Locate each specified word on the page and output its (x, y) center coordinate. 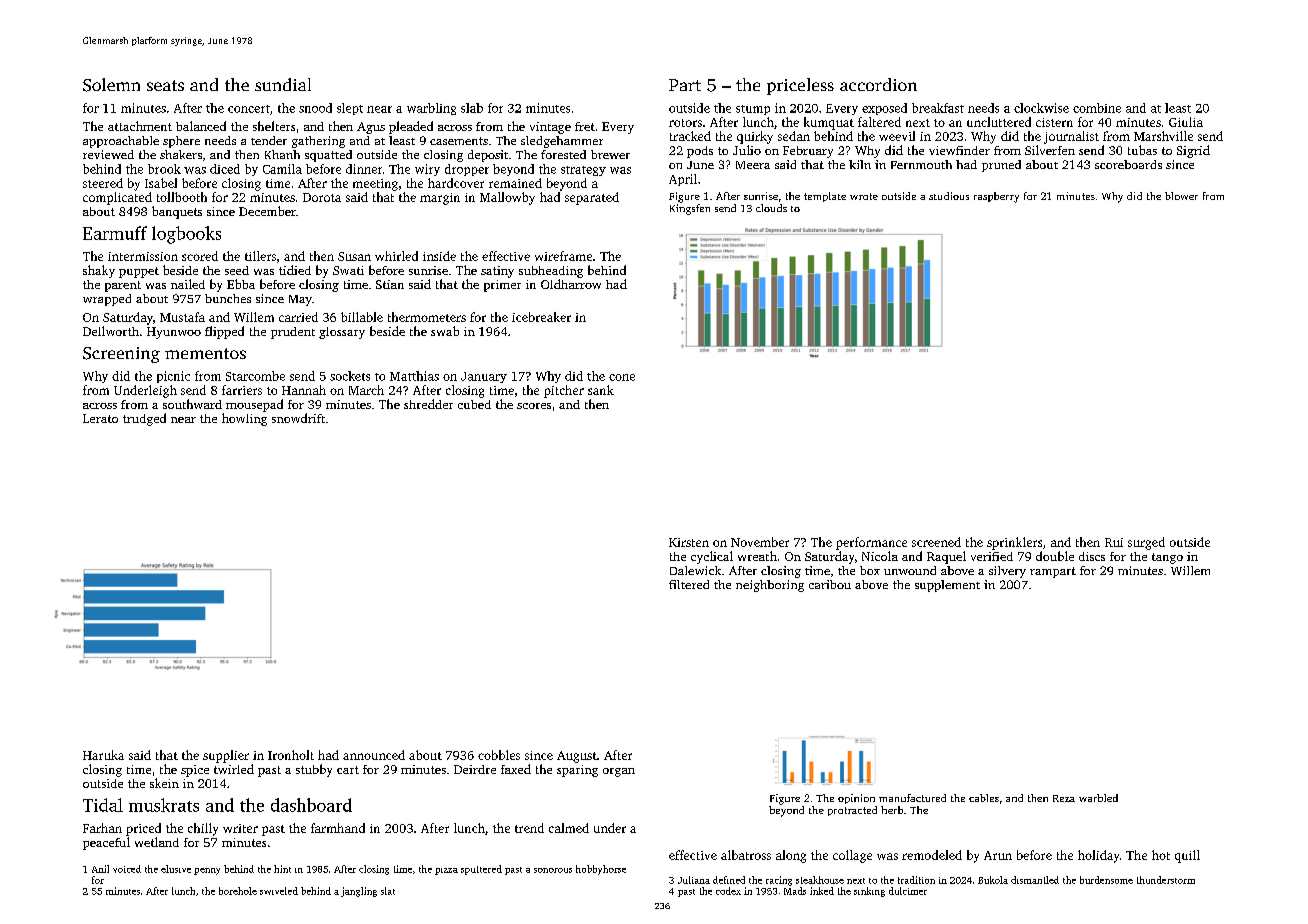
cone (622, 377)
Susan (354, 256)
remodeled (932, 855)
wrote (864, 196)
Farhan (102, 828)
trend (529, 828)
